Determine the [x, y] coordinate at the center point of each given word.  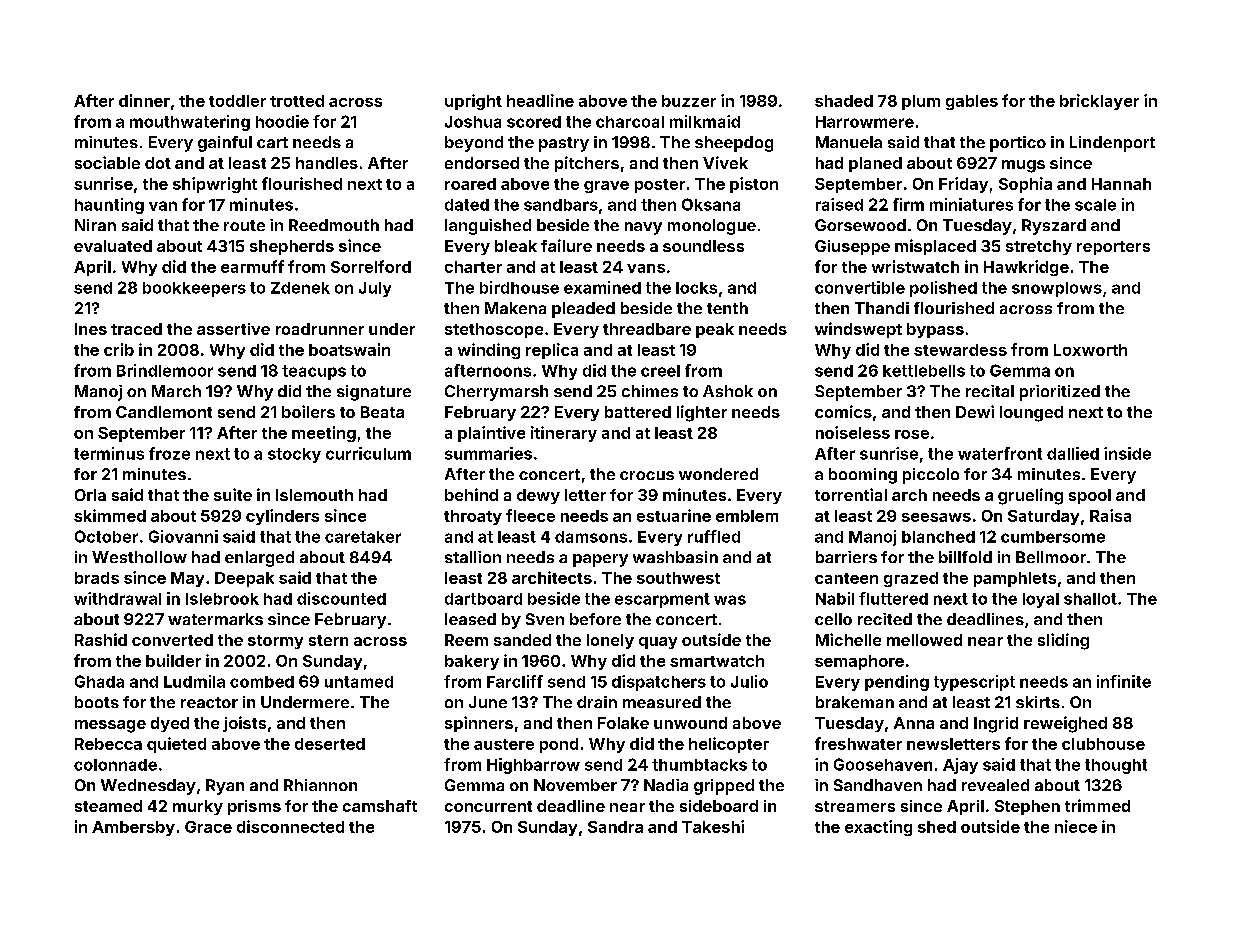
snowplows [1057, 289]
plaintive [491, 434]
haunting [109, 206]
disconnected [290, 826]
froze [169, 453]
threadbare [647, 329]
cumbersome [1053, 537]
